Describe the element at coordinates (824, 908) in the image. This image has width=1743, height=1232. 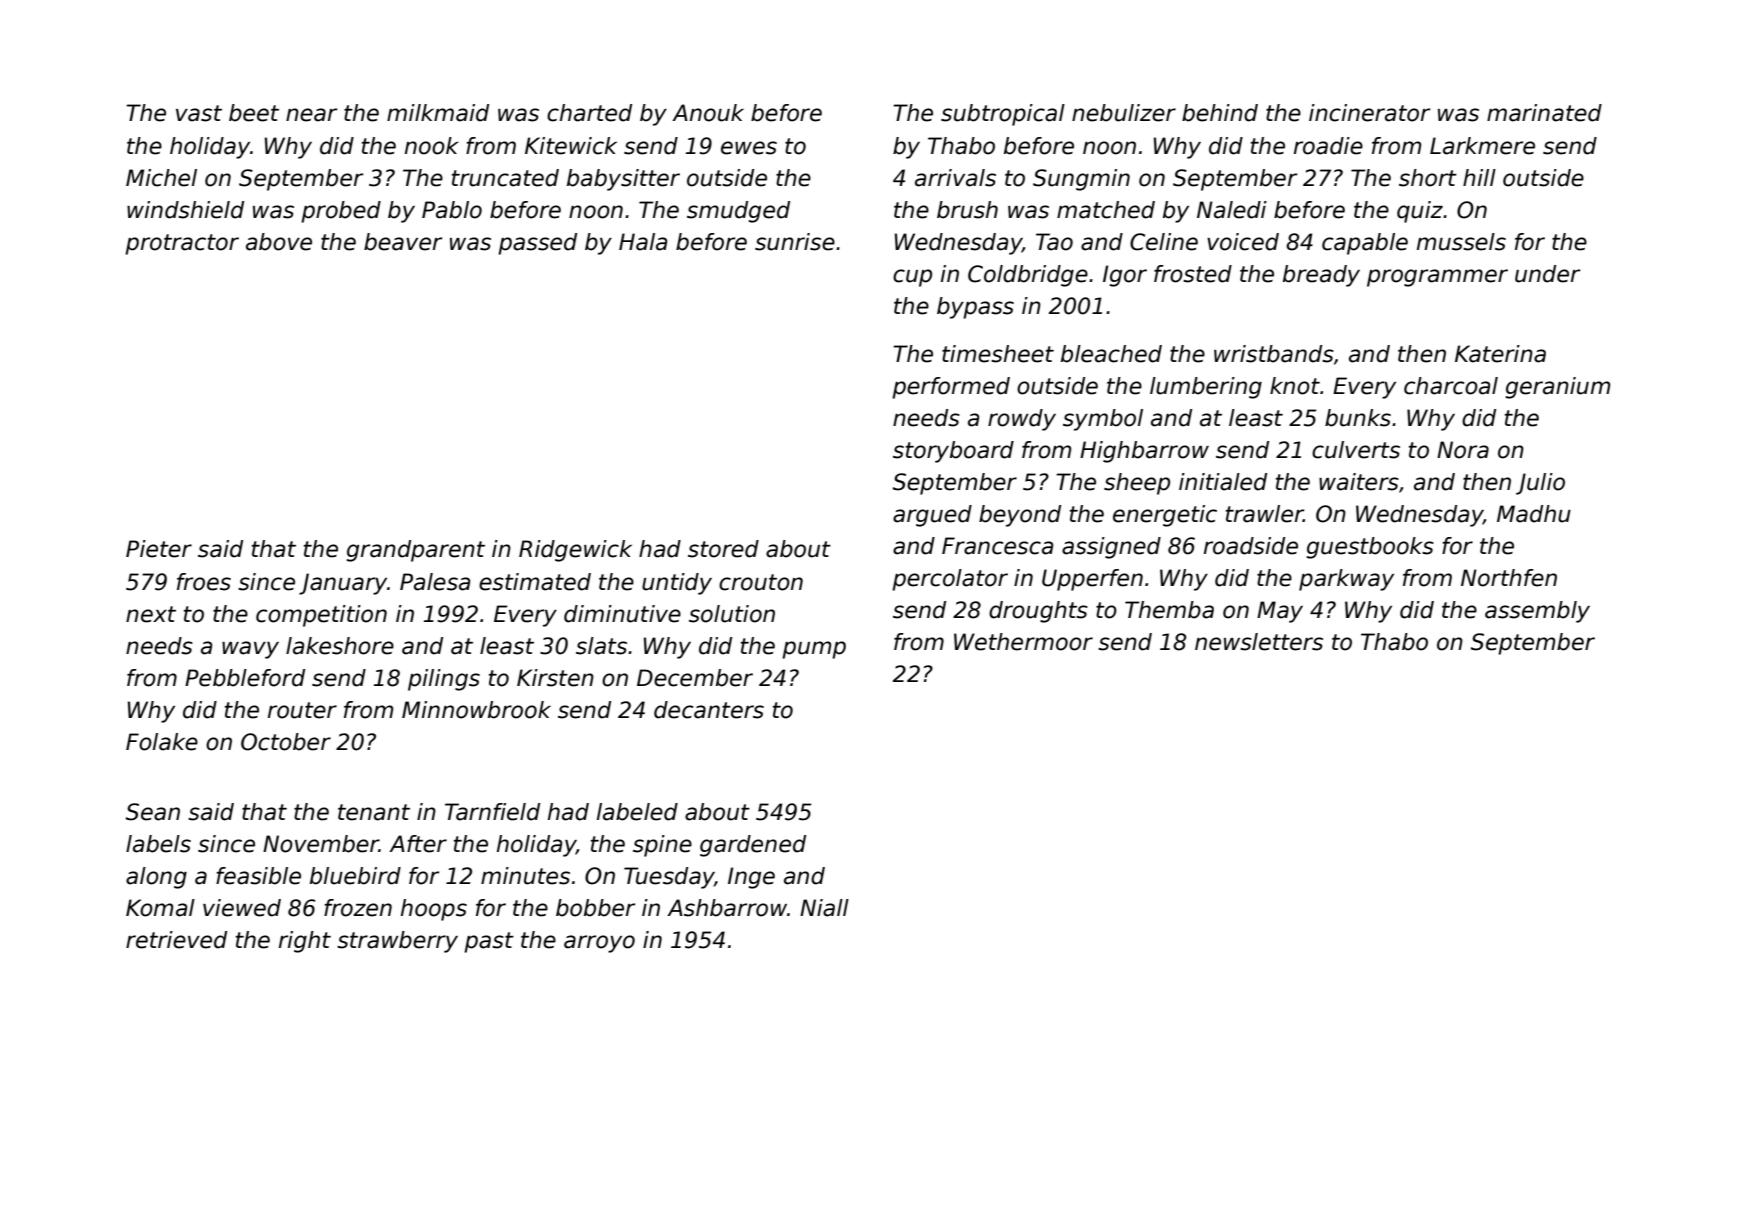
I see `Niall` at that location.
